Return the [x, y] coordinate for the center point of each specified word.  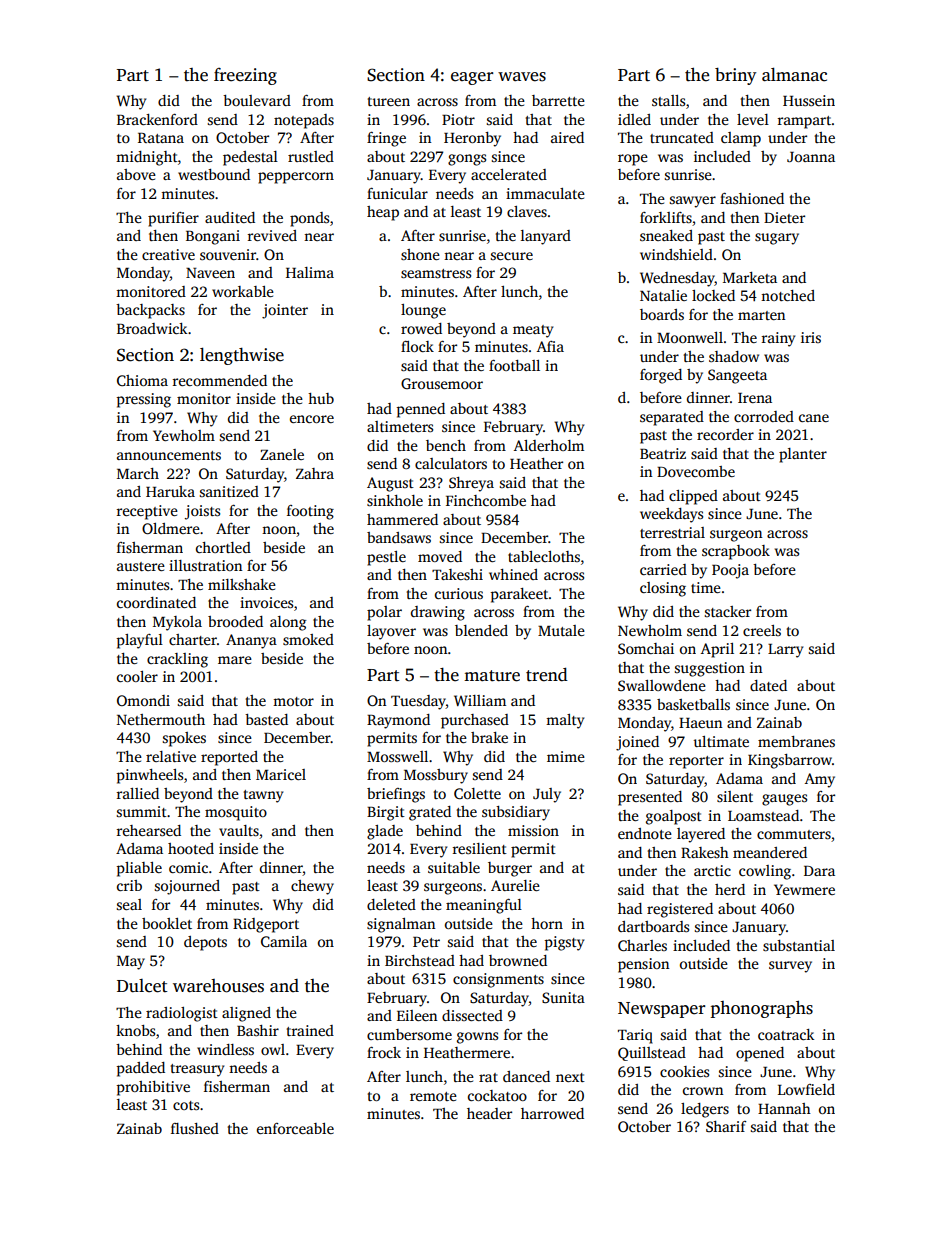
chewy [312, 887]
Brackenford [157, 119]
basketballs [693, 704]
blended [481, 630]
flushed [195, 1128]
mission [533, 830]
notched [788, 295]
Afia [550, 346]
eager [472, 78]
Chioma [142, 380]
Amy [820, 780]
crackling [177, 660]
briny [735, 76]
